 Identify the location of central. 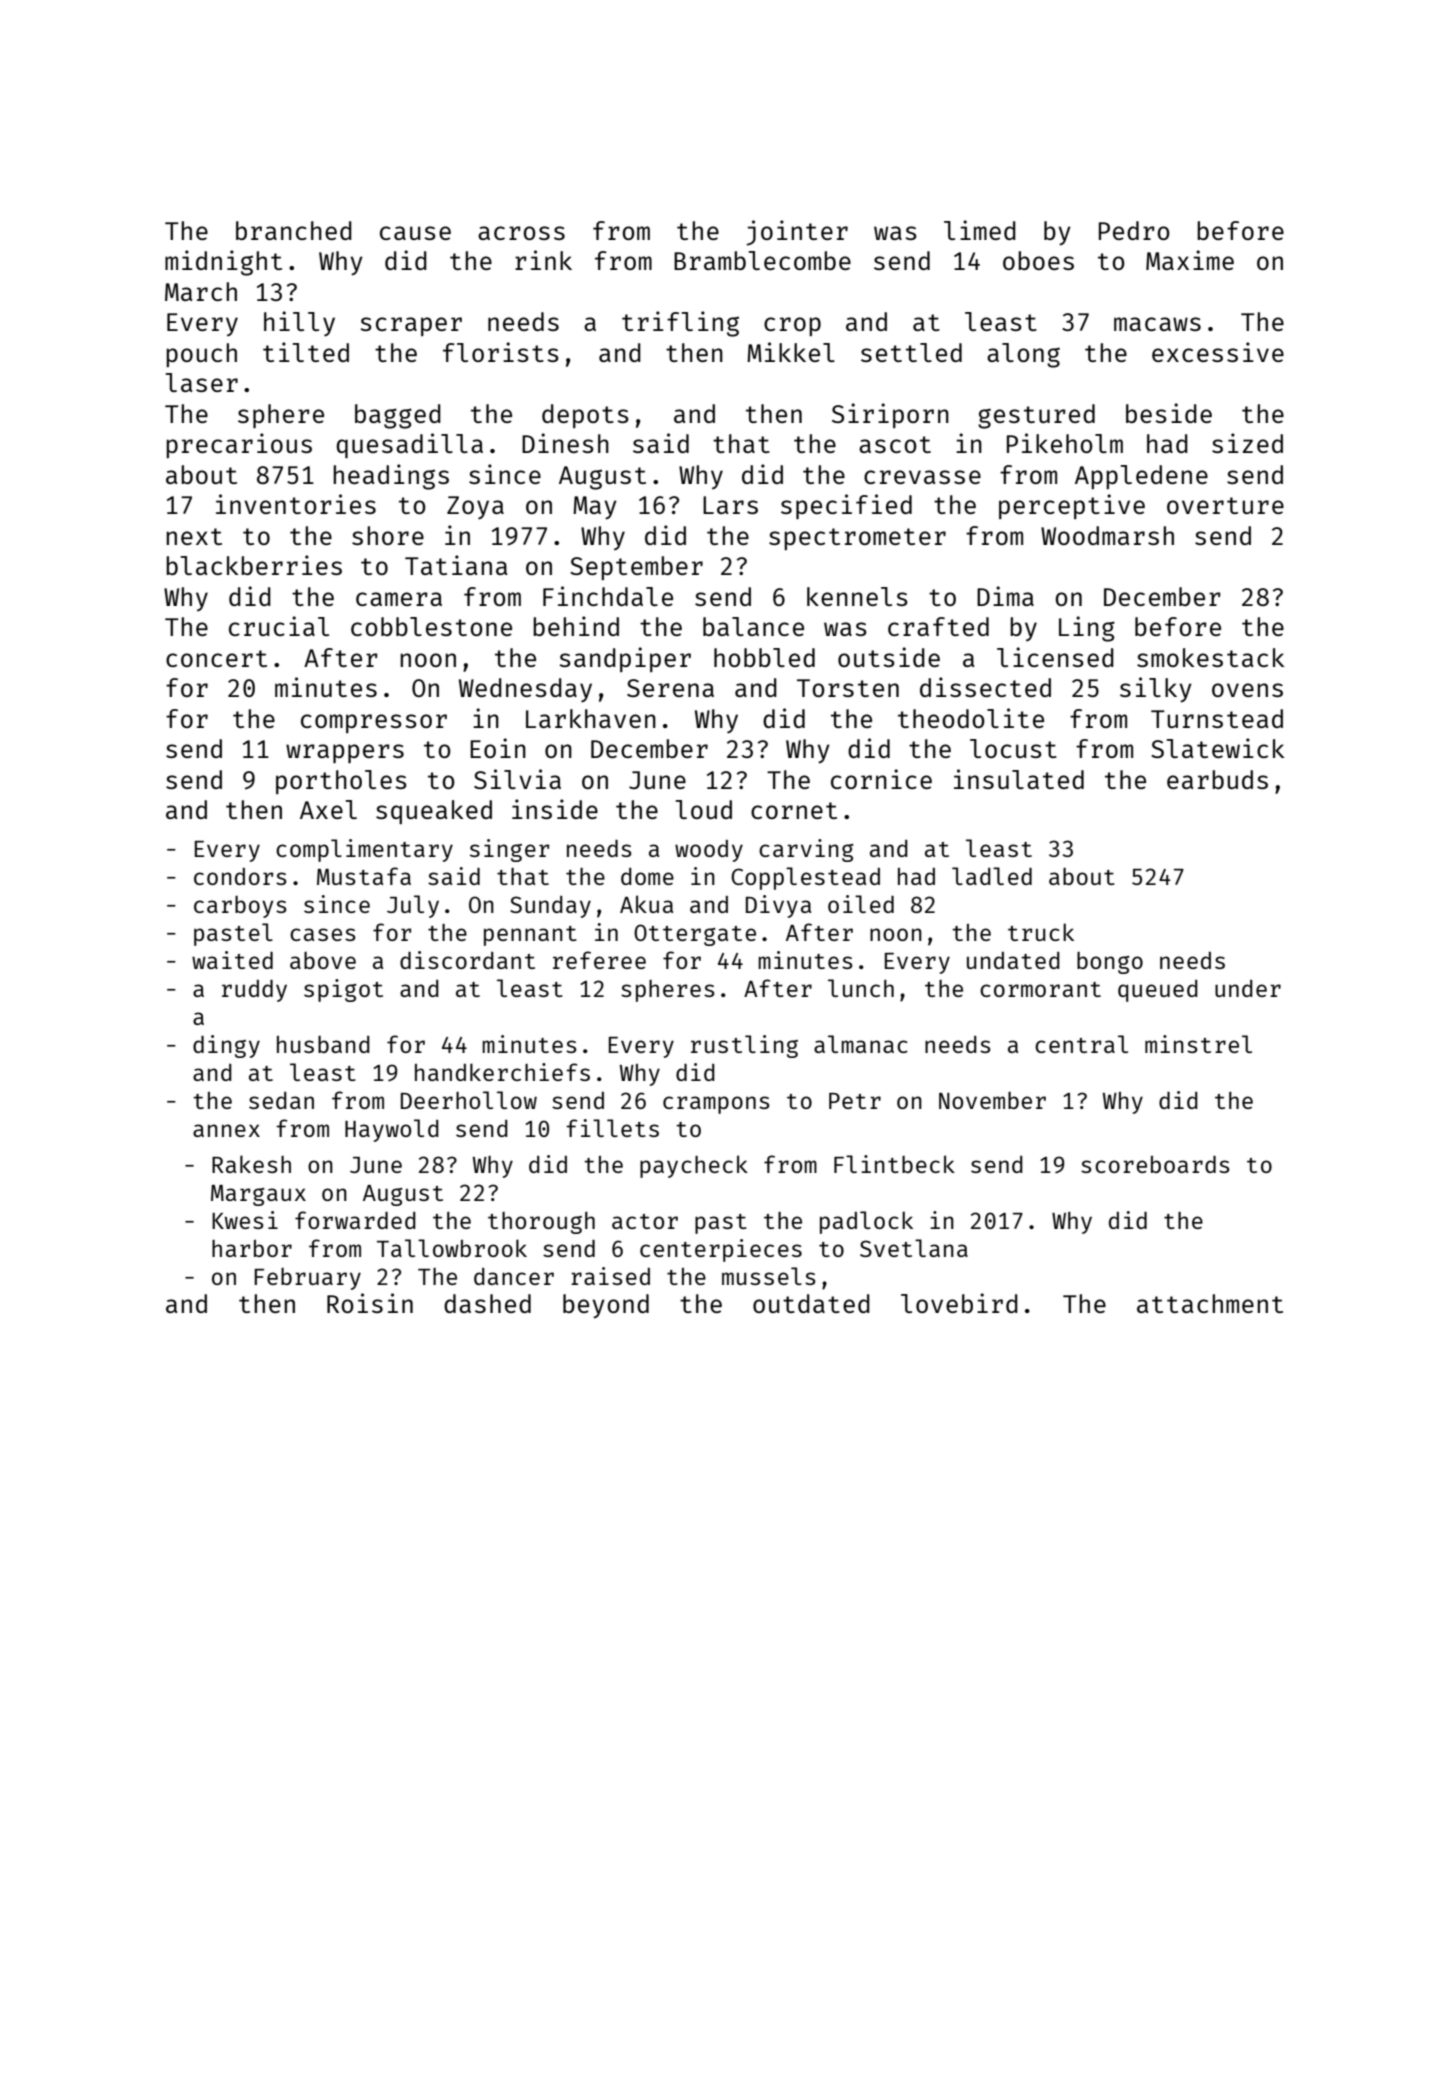
(1081, 1044).
